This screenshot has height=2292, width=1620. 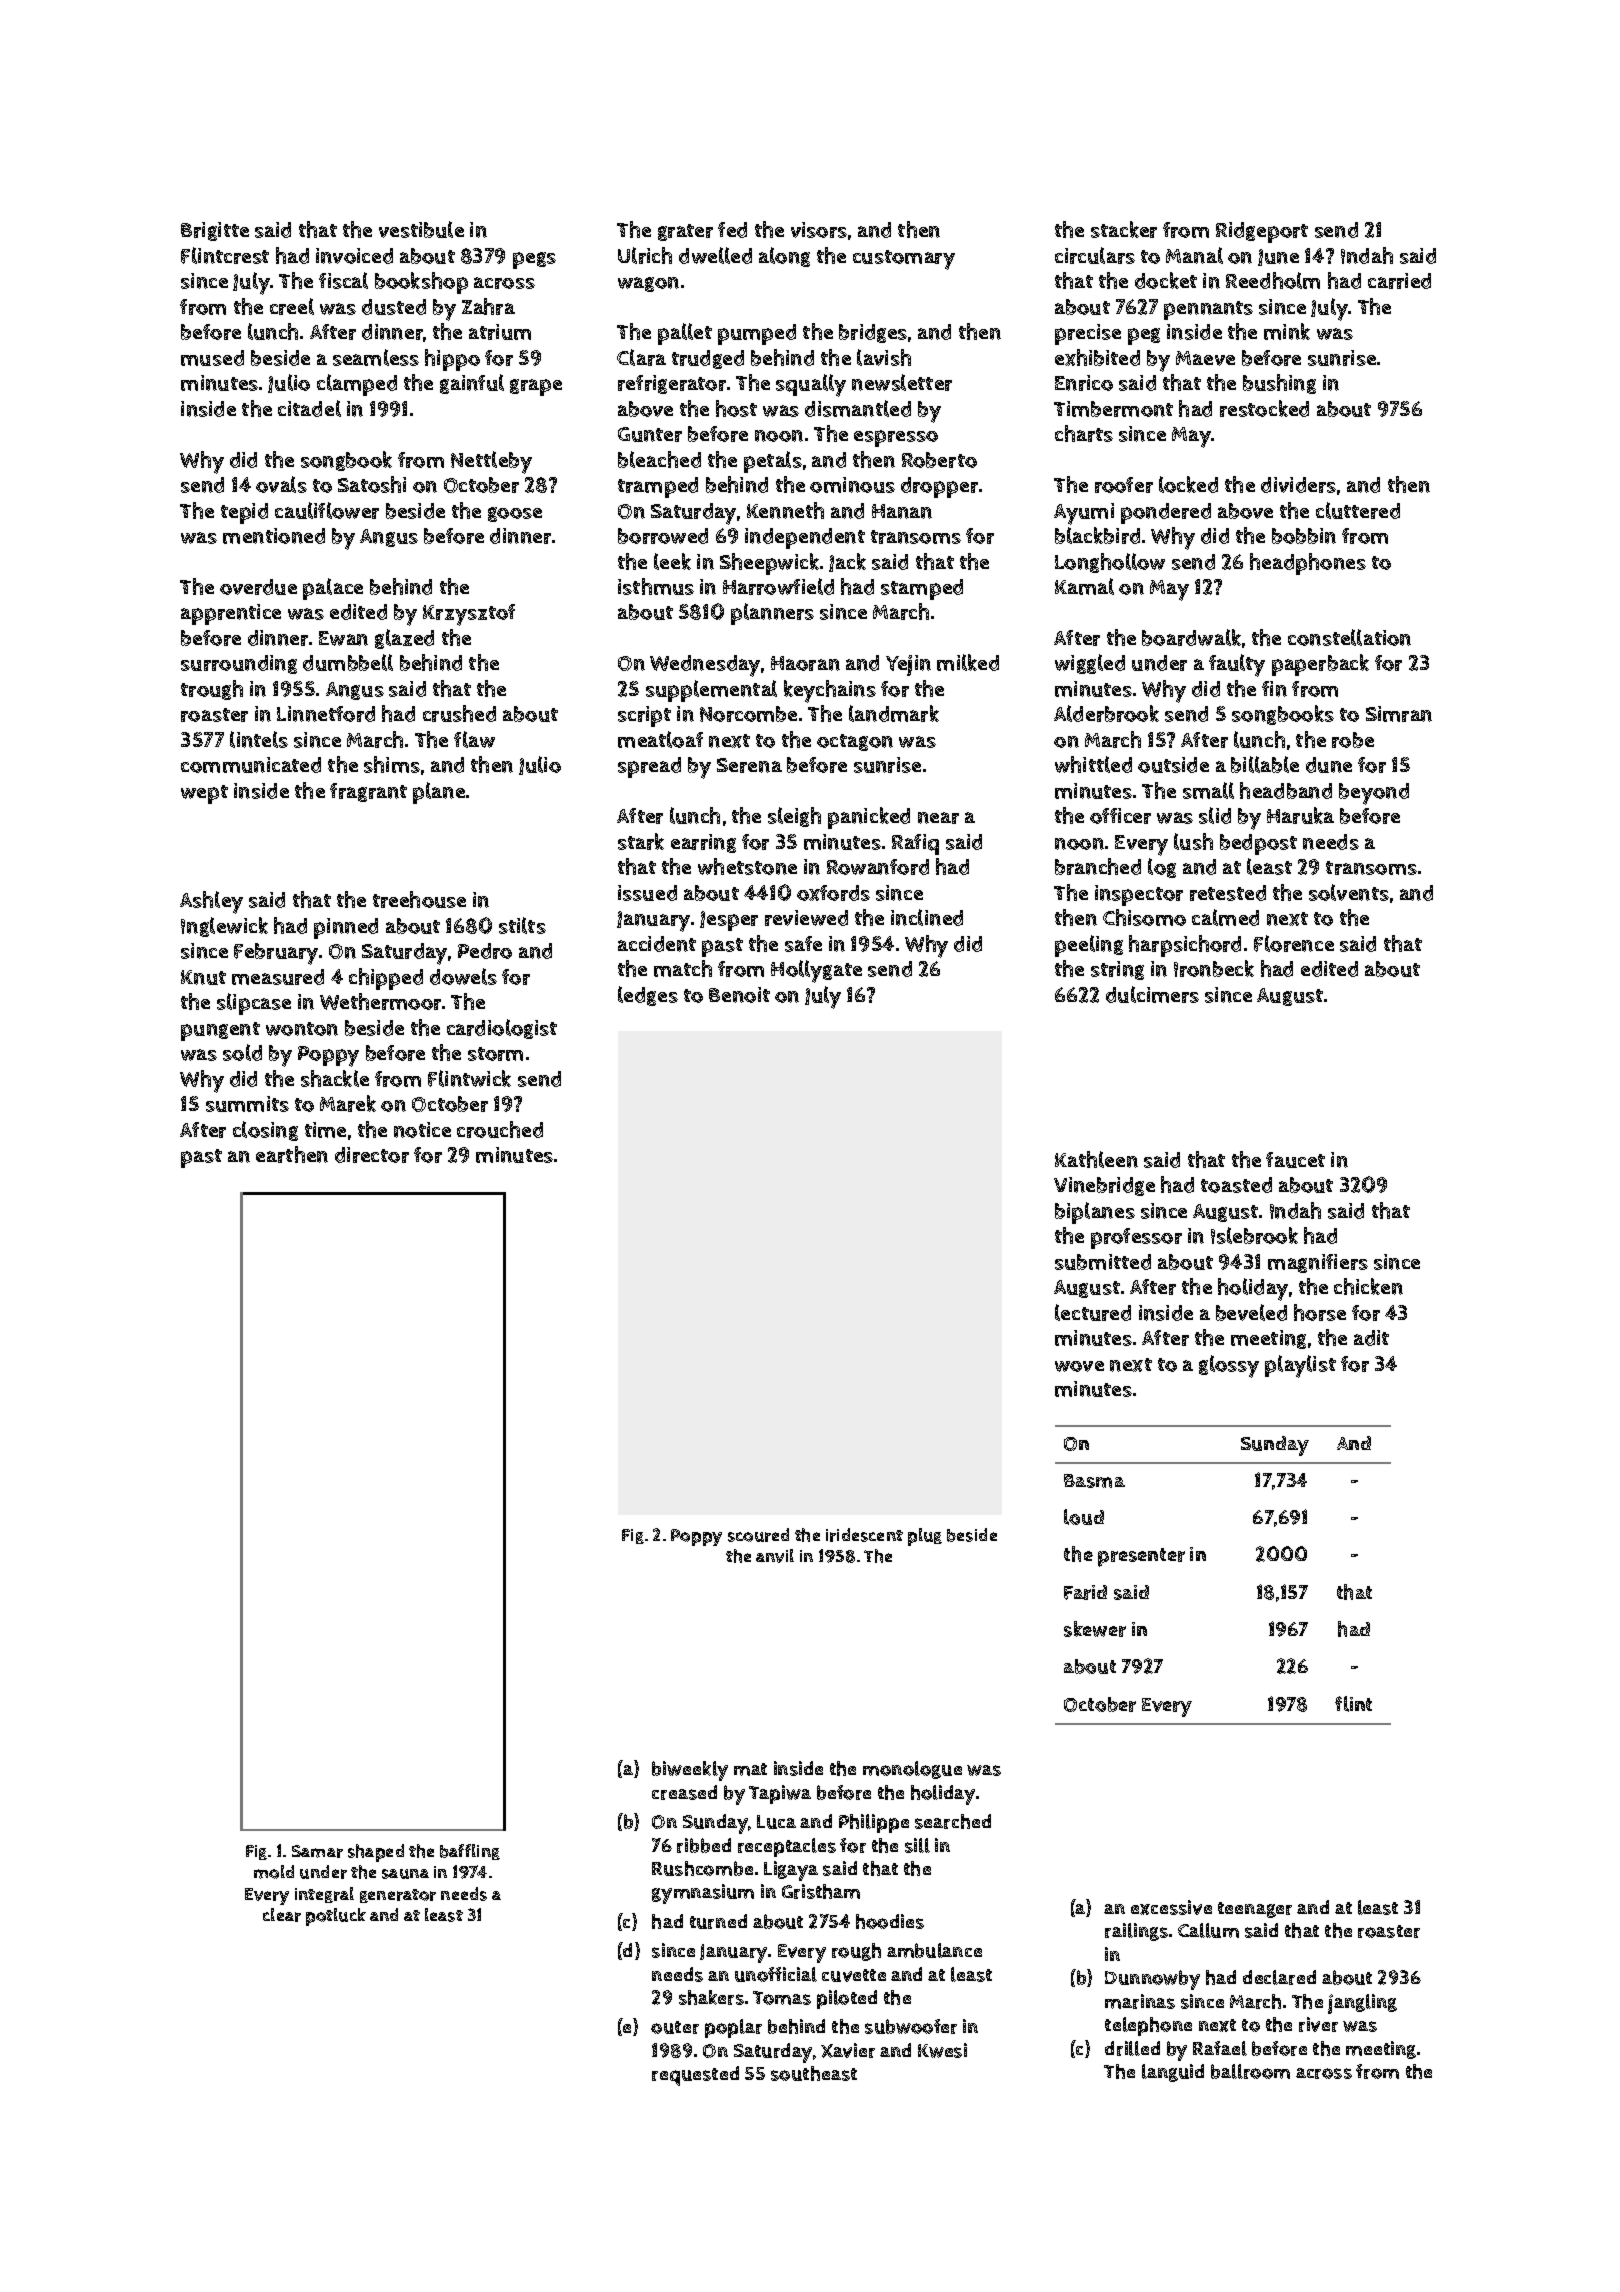 I want to click on Knut, so click(x=203, y=977).
